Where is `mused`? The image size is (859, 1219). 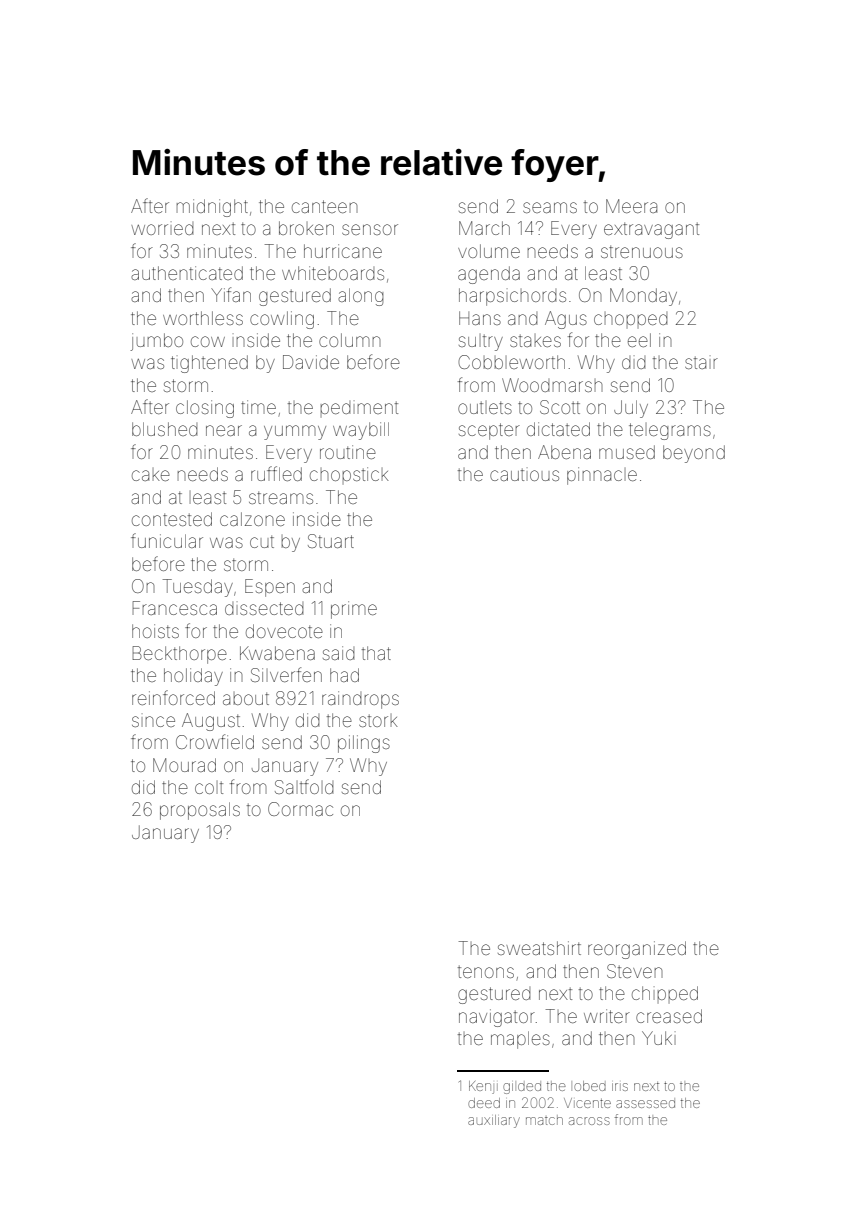
mused is located at coordinates (627, 452).
